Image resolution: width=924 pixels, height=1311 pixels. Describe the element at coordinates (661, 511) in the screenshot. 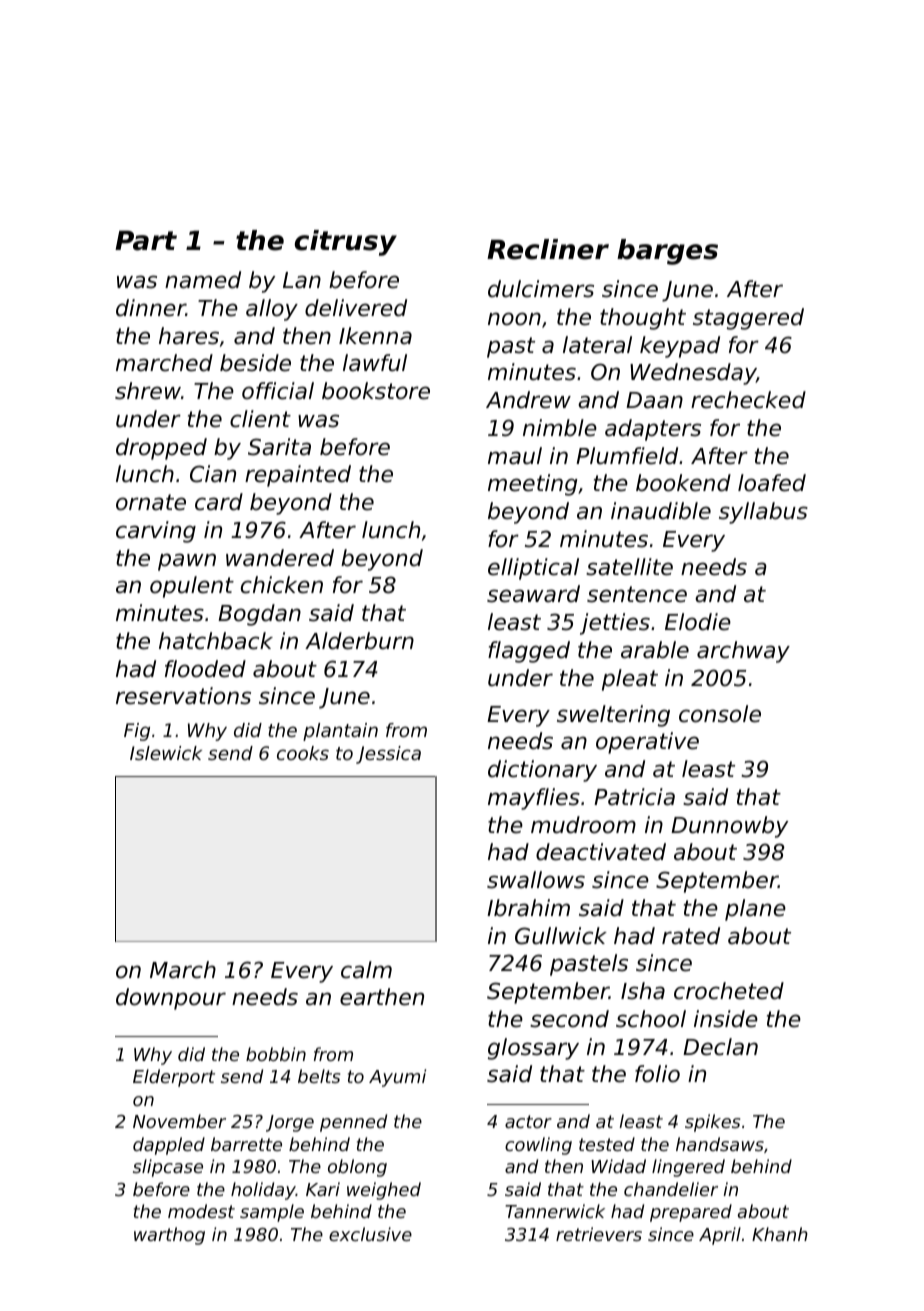

I see `inaudible` at that location.
